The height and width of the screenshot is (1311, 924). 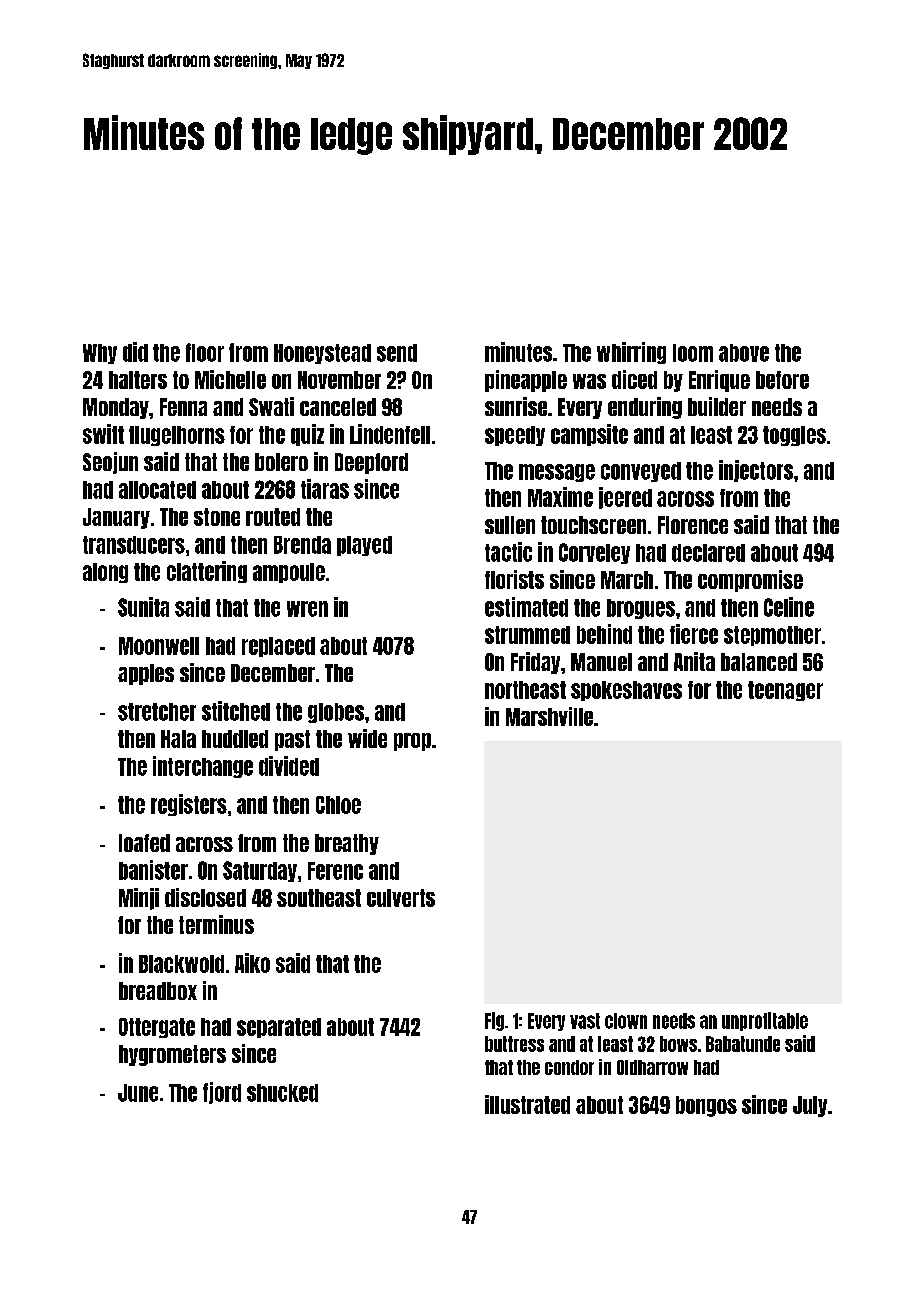 I want to click on Seojun, so click(x=110, y=463).
